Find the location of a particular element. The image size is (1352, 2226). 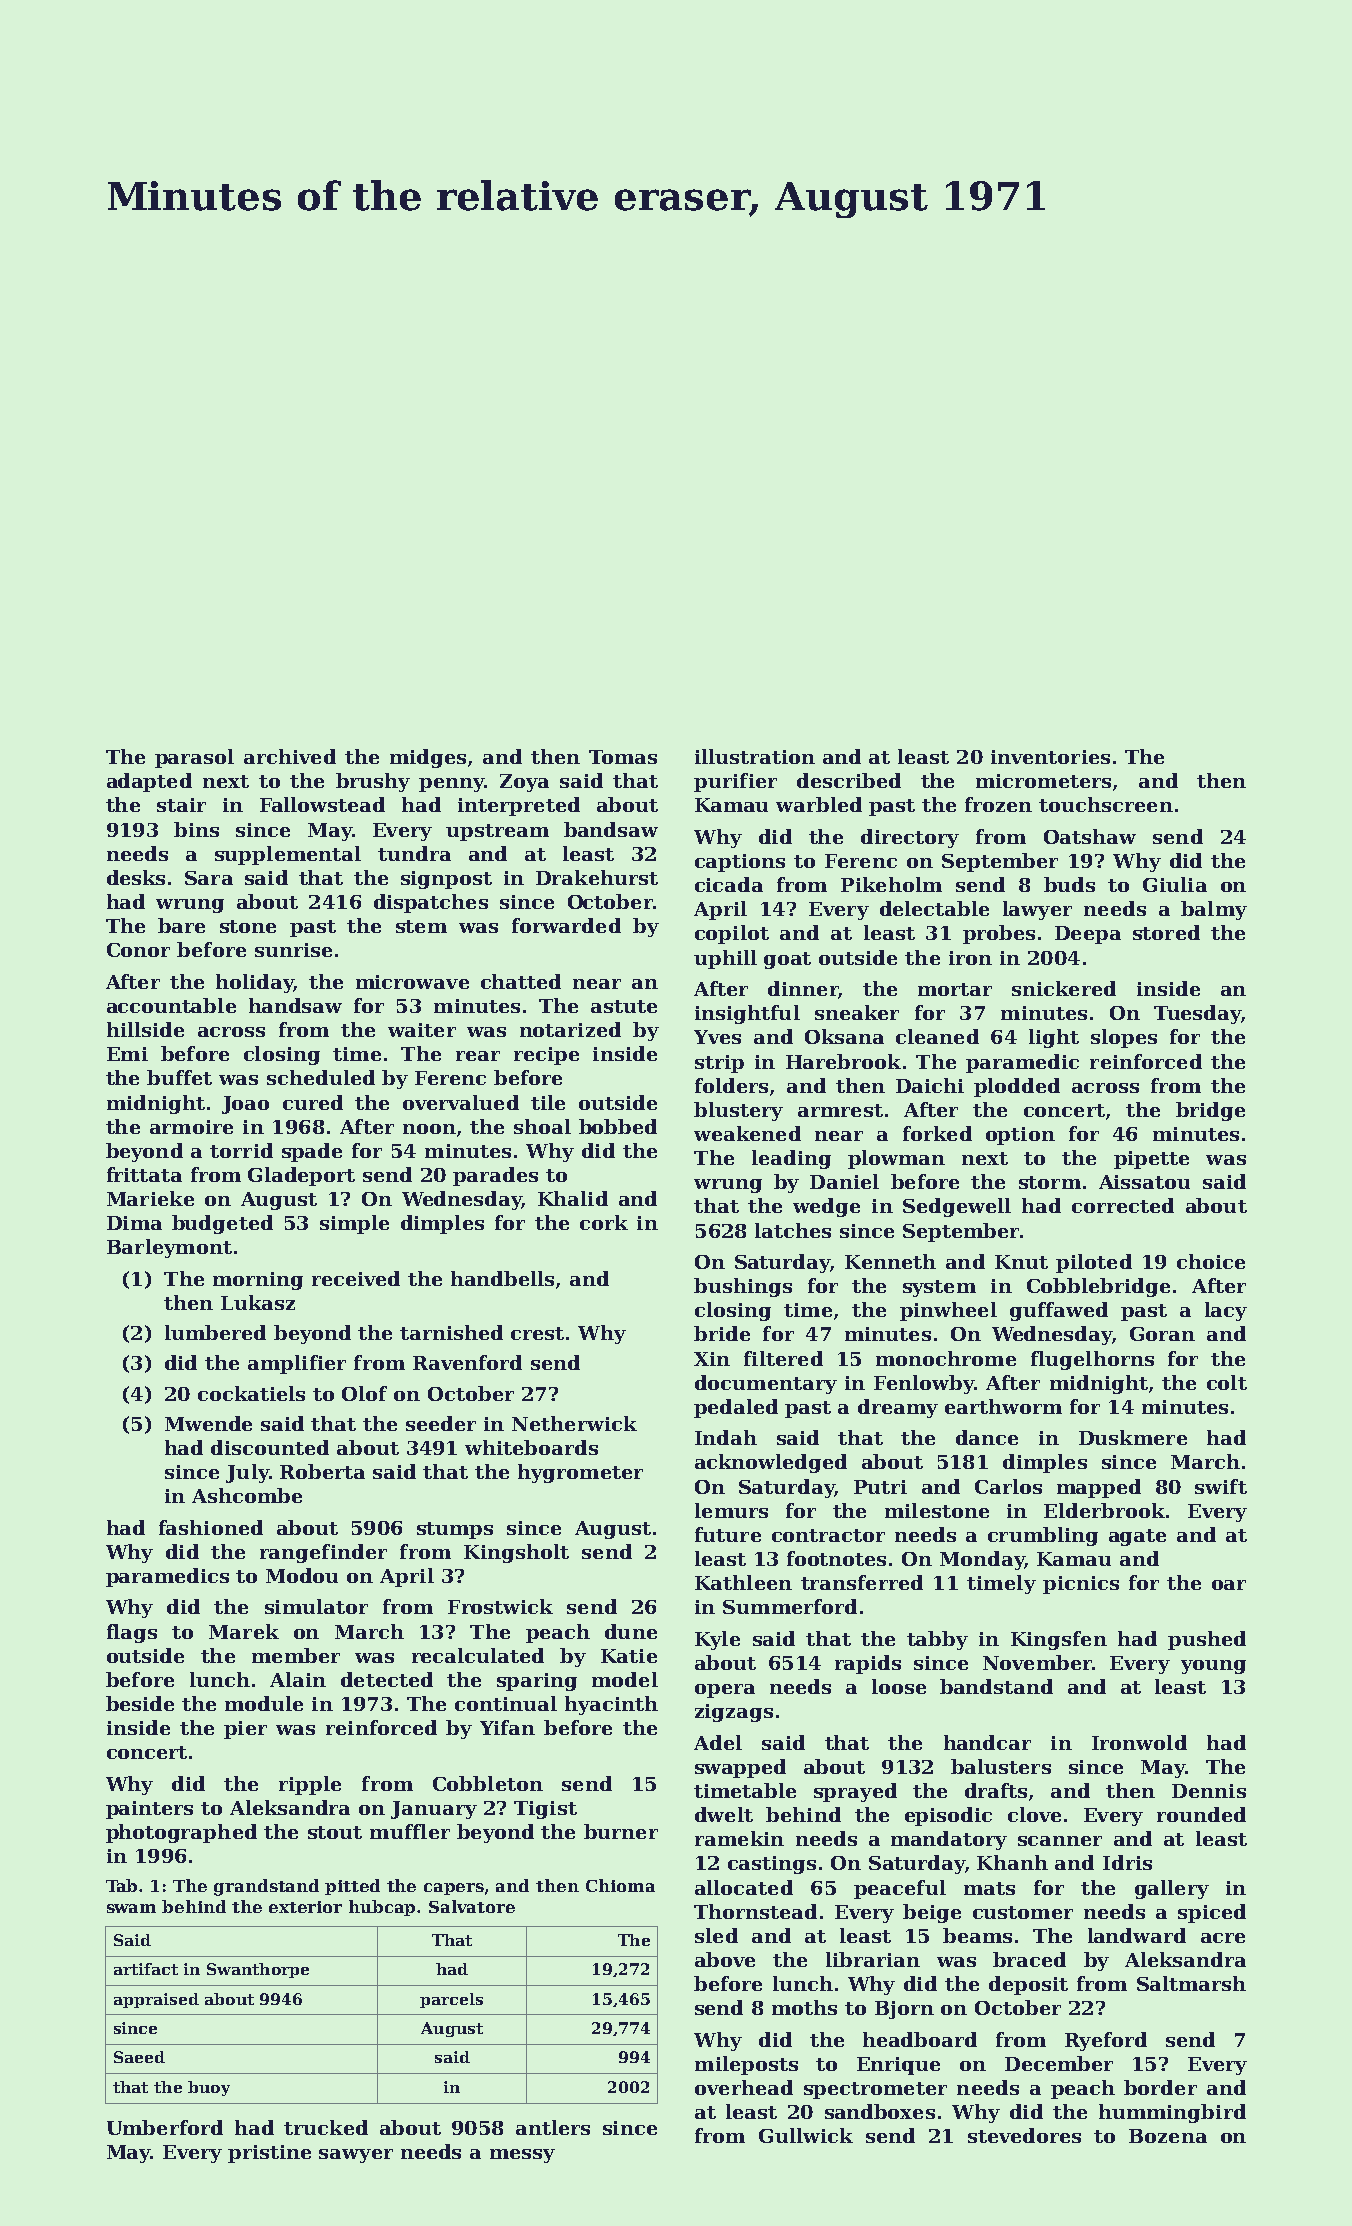

inventories is located at coordinates (1050, 757).
